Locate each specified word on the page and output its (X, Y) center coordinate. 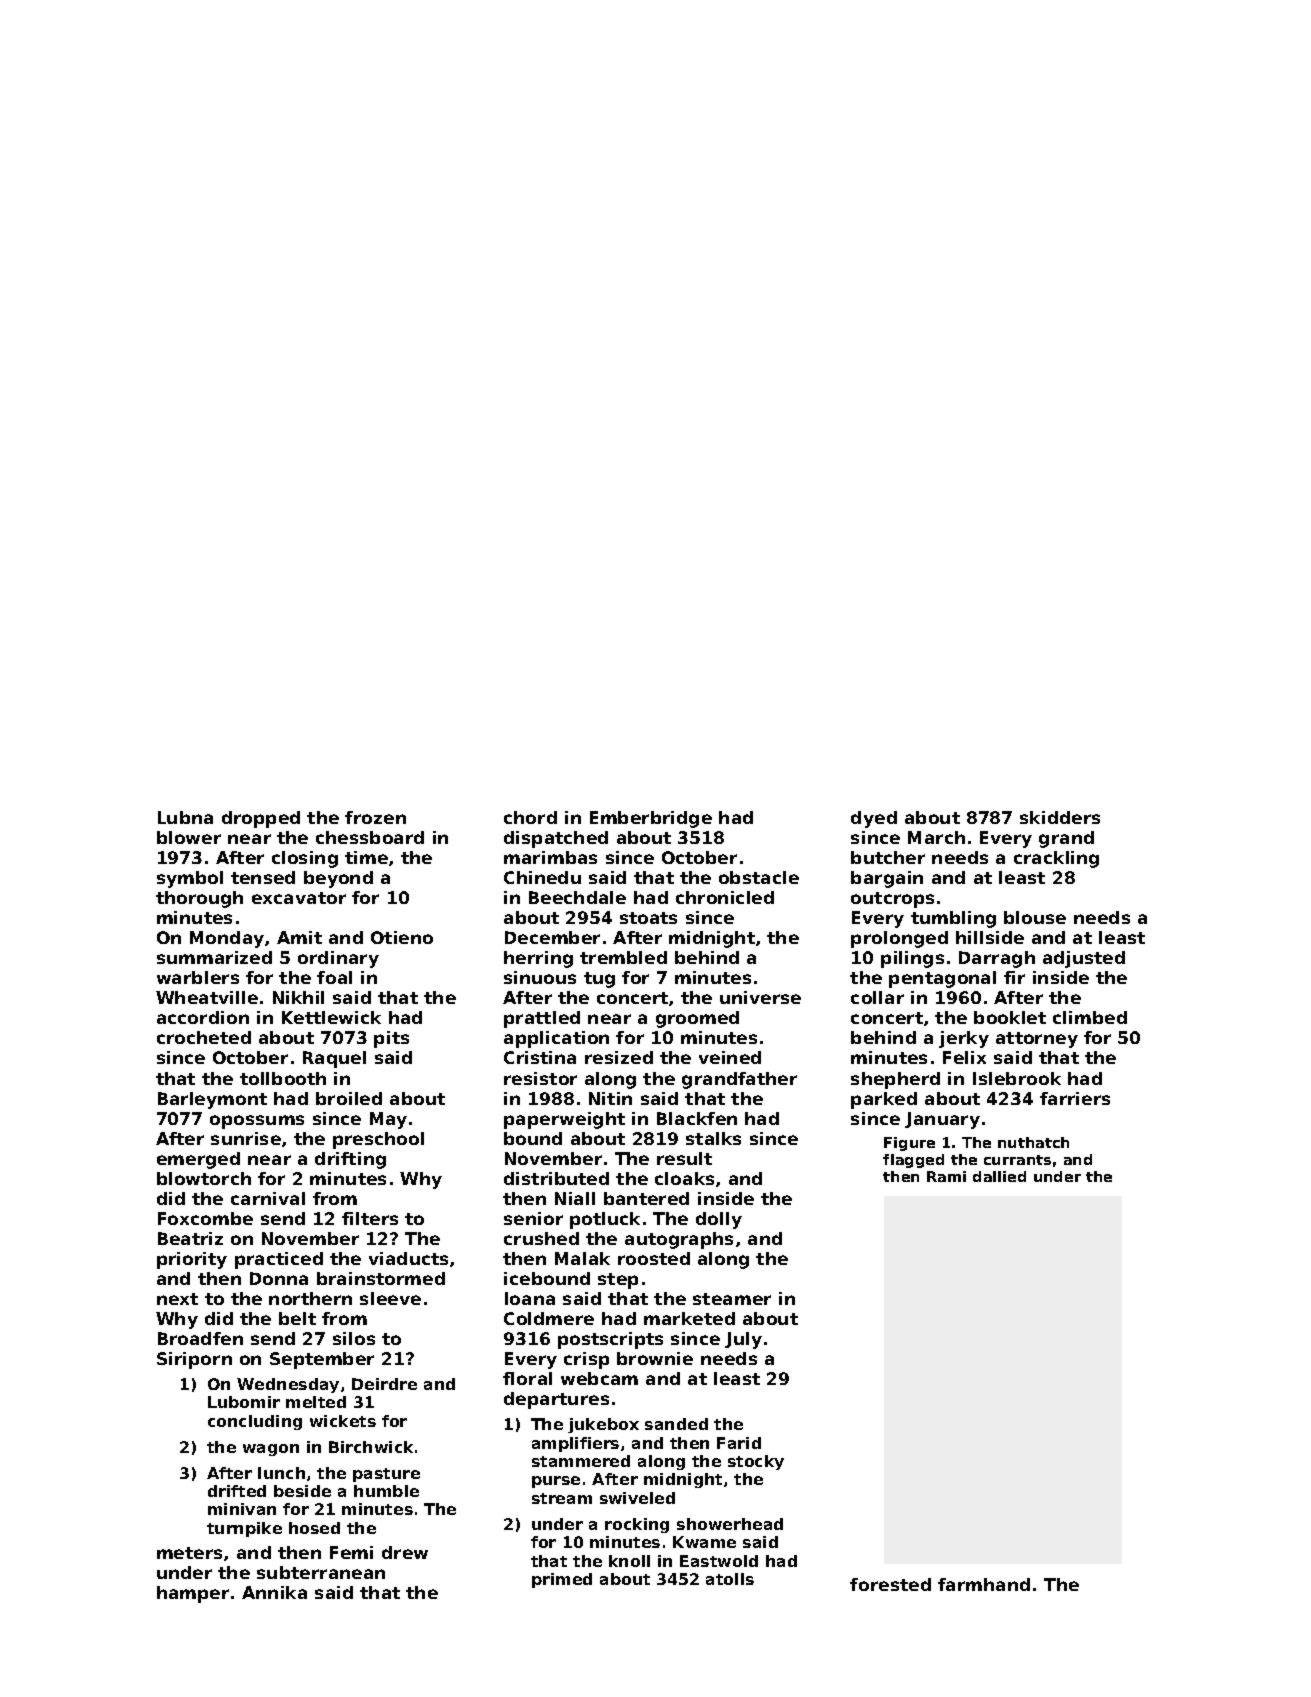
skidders (1060, 817)
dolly (719, 1220)
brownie (655, 1358)
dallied (999, 1176)
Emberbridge (651, 819)
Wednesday (288, 1385)
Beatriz (190, 1238)
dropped (261, 819)
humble (386, 1491)
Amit (299, 937)
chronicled (725, 897)
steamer (732, 1299)
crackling (1056, 859)
